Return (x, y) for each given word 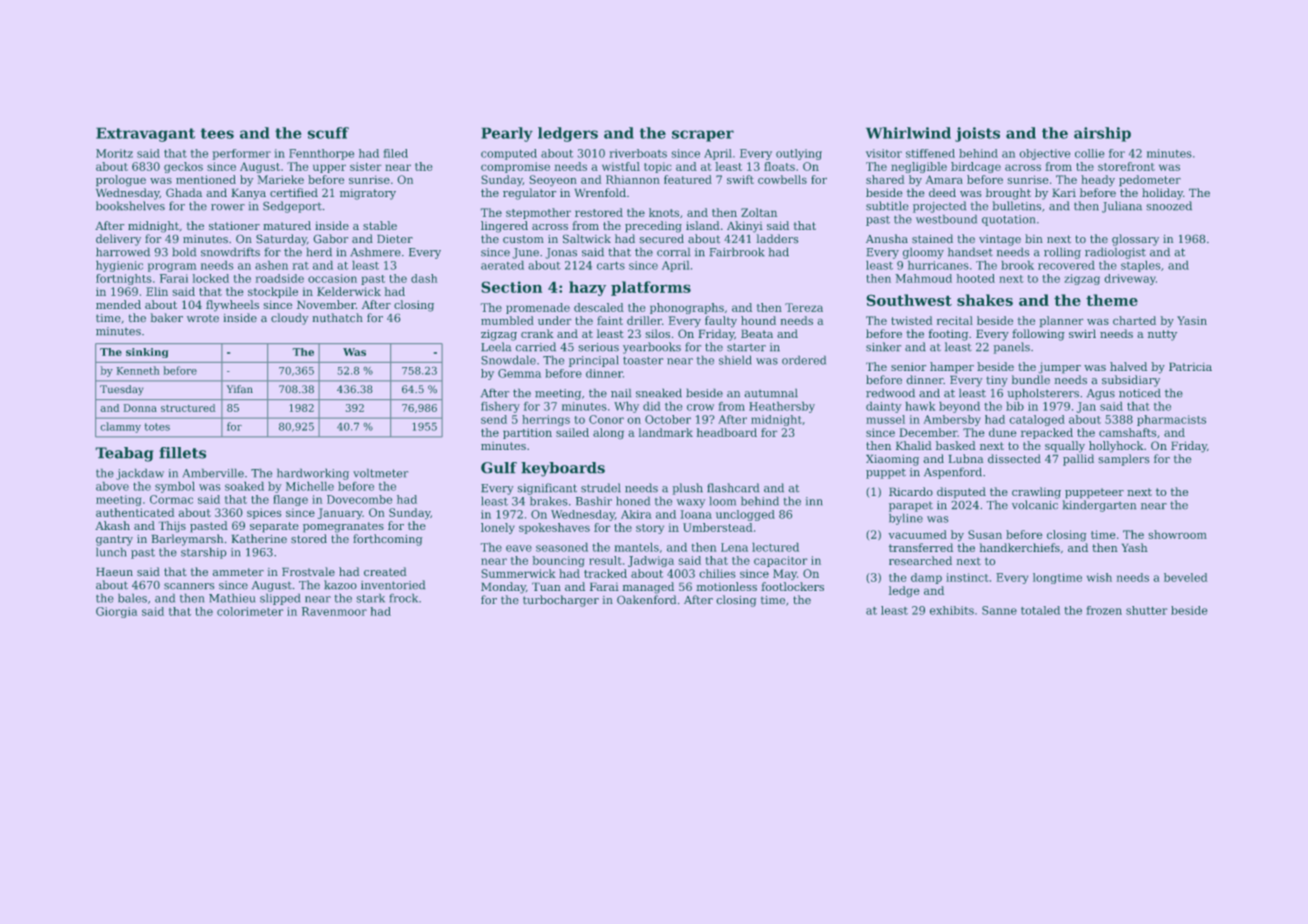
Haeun (114, 572)
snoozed (1169, 205)
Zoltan (759, 212)
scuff (328, 133)
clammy (121, 427)
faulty (721, 321)
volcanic (1035, 504)
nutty (1162, 335)
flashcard (733, 487)
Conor (606, 419)
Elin (157, 291)
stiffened (930, 153)
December (928, 432)
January (340, 513)
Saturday (281, 240)
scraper (703, 136)
